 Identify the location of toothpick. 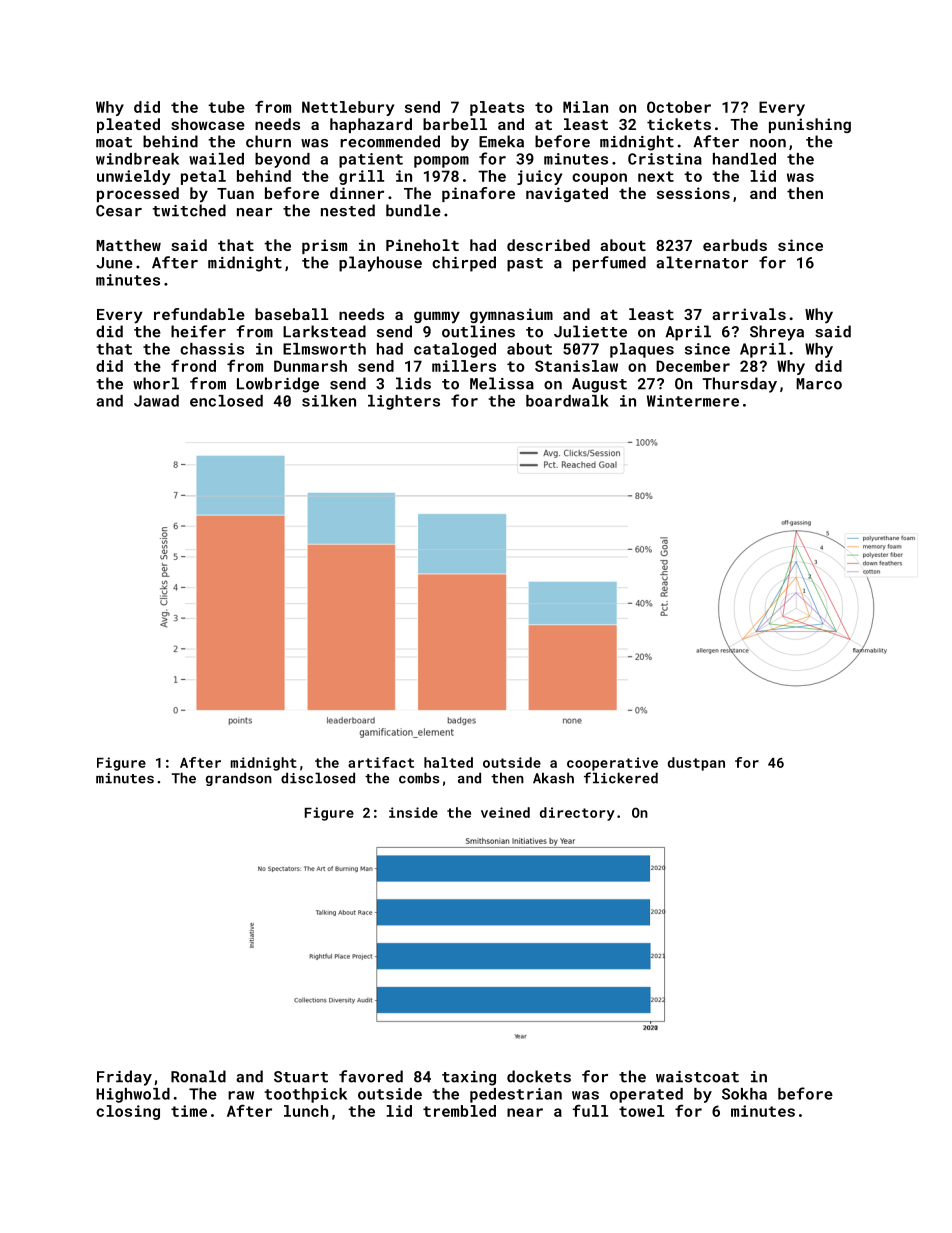
(306, 1095).
